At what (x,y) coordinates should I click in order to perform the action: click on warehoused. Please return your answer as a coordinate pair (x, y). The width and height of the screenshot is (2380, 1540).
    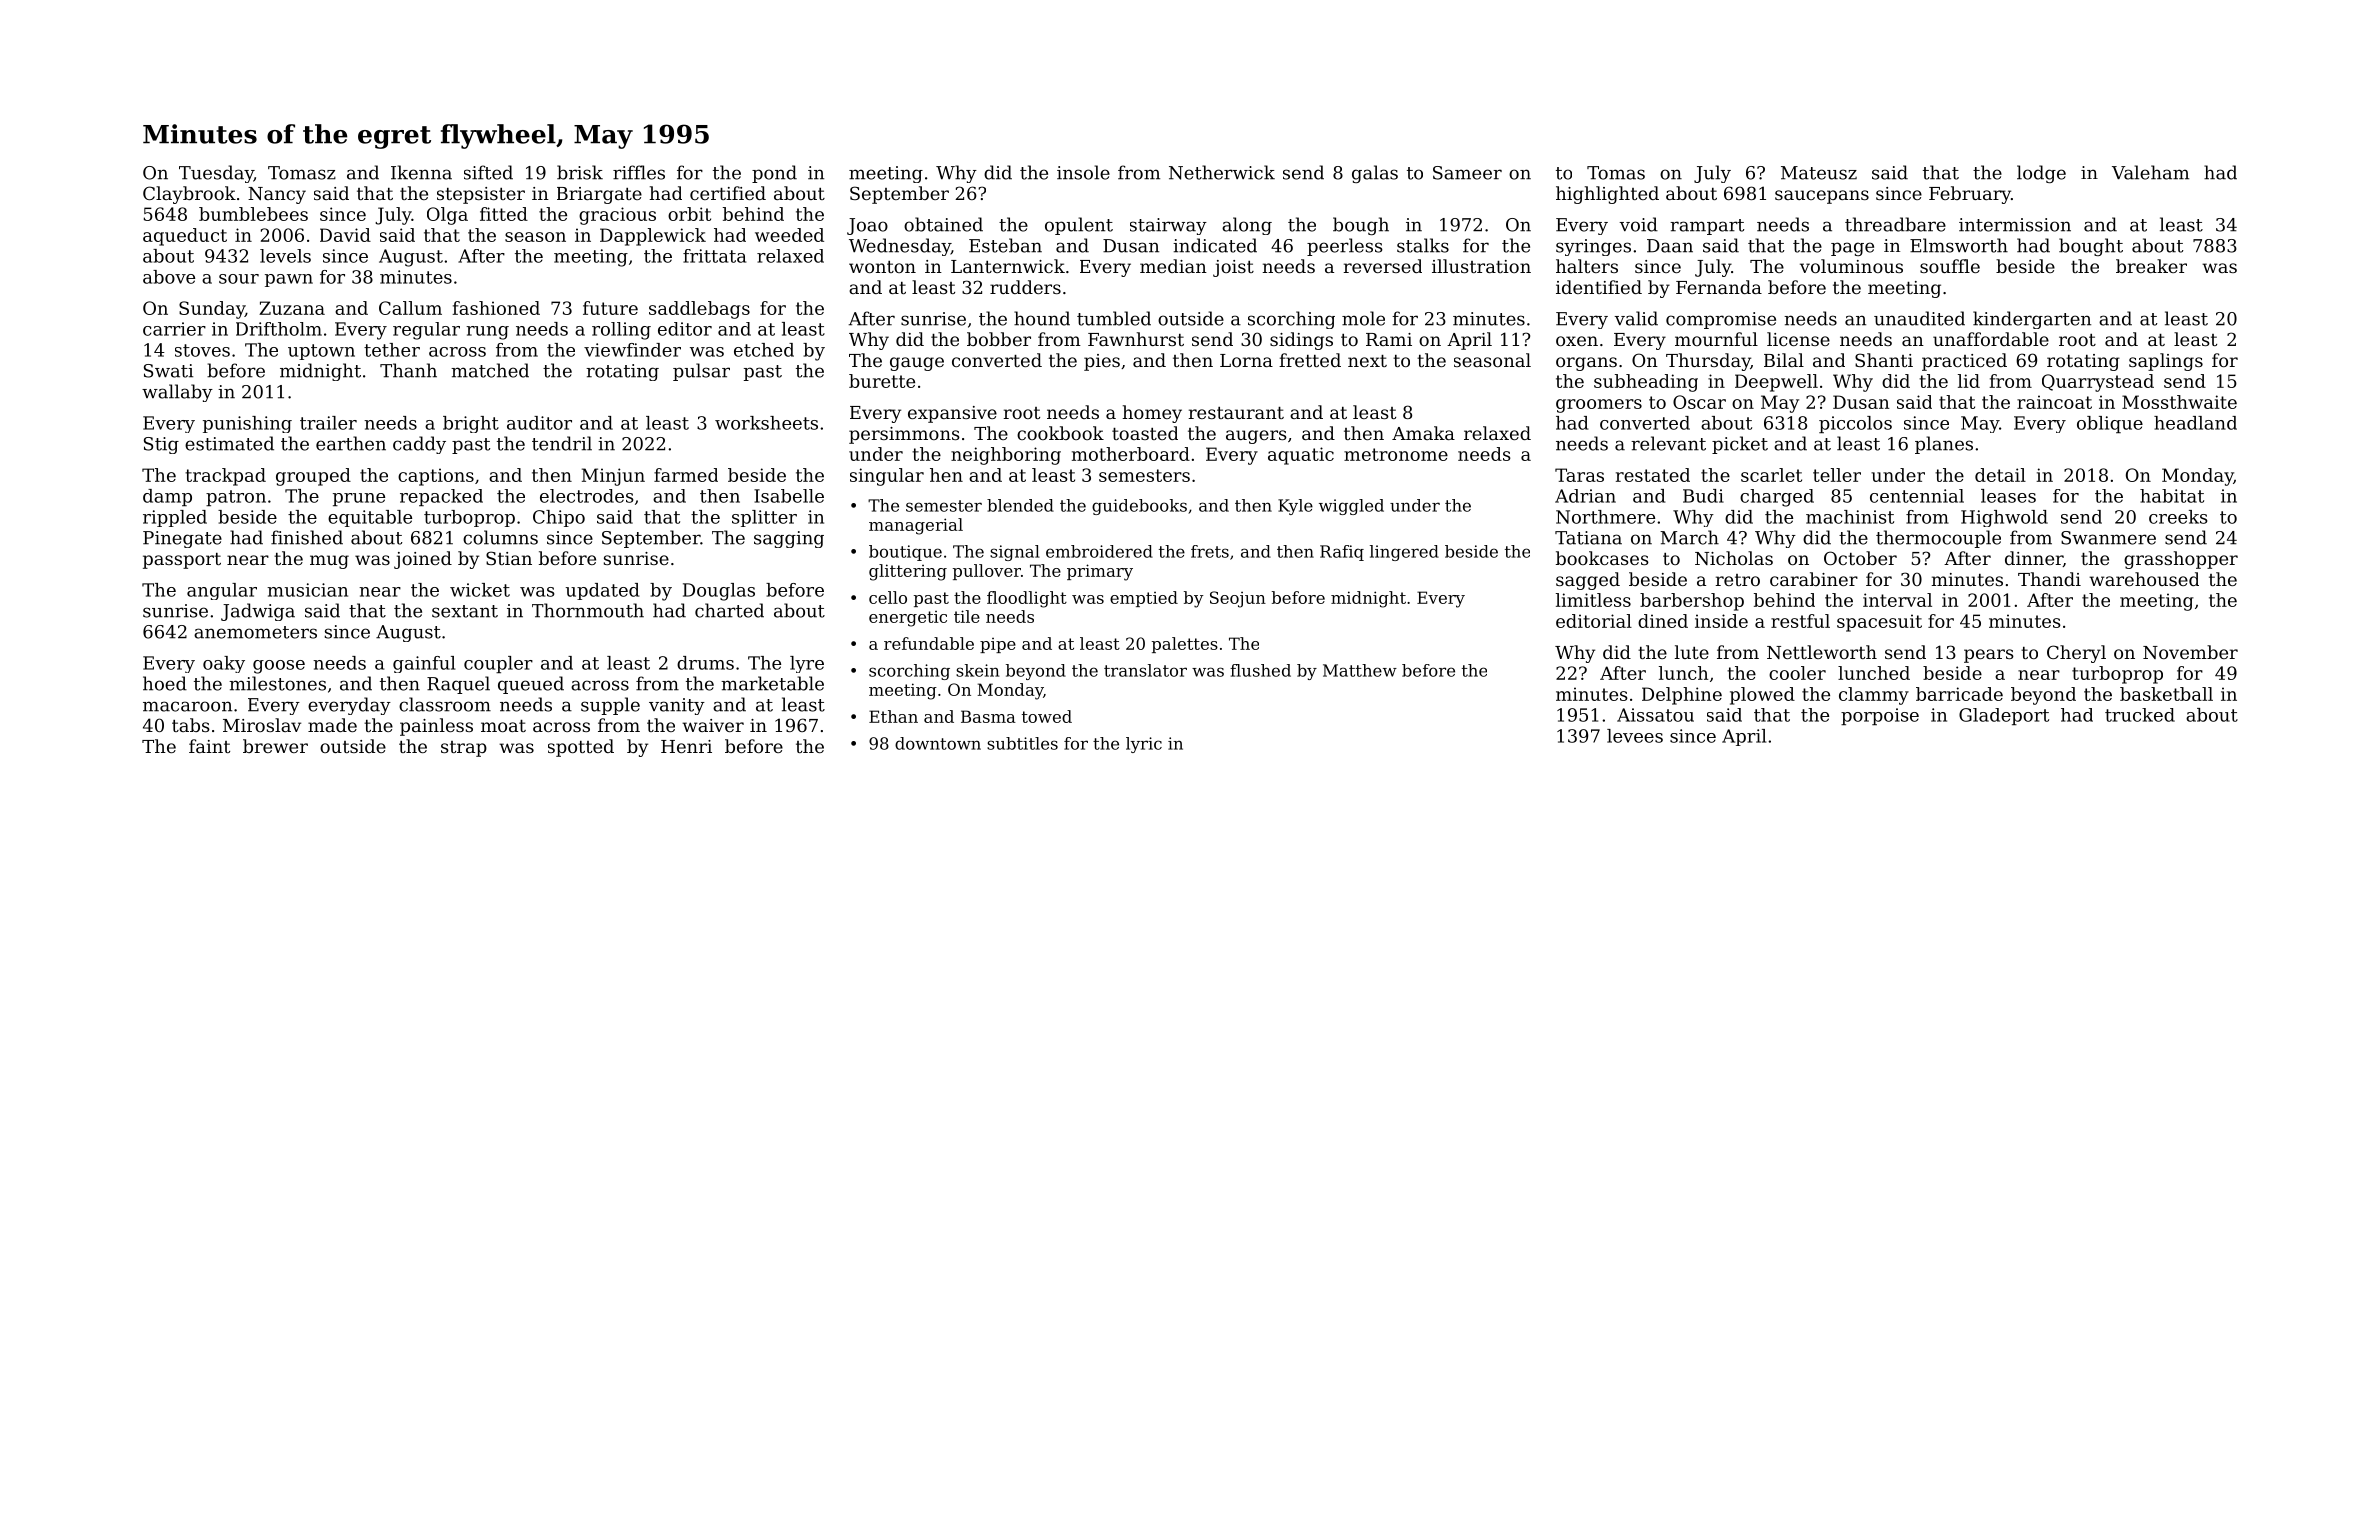
    Looking at the image, I should click on (2144, 579).
